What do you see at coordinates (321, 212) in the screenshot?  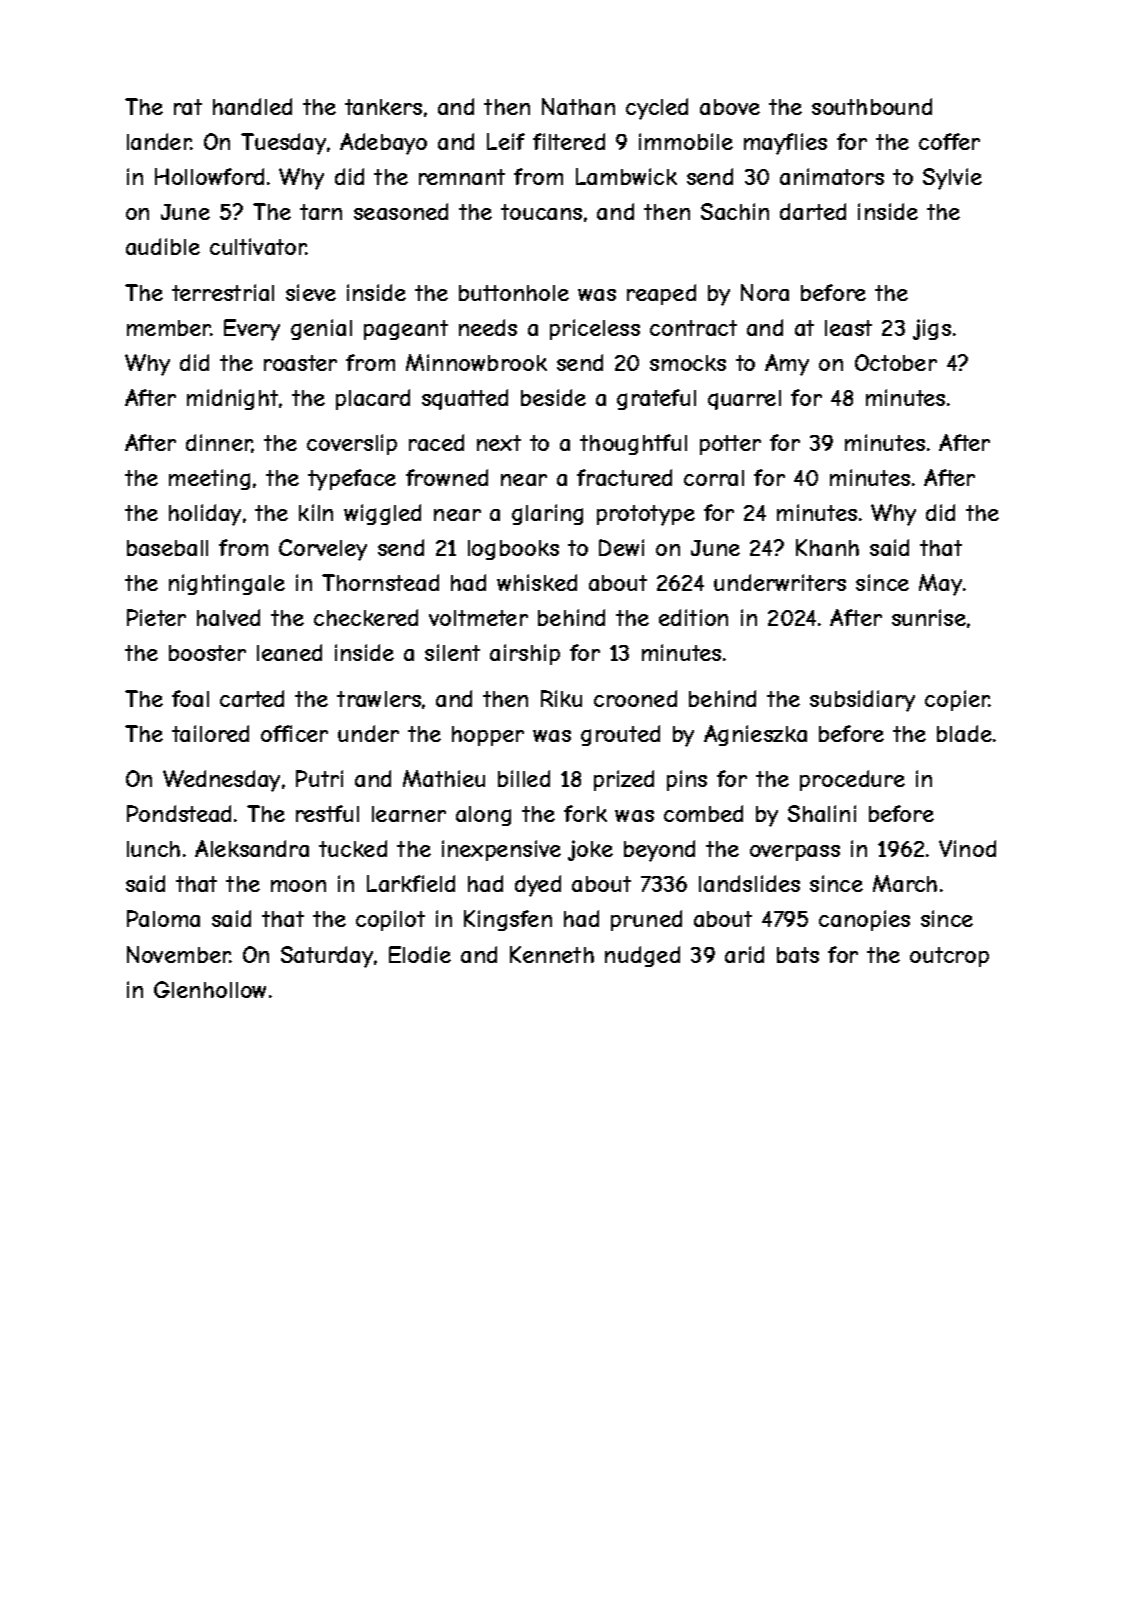 I see `tarn` at bounding box center [321, 212].
